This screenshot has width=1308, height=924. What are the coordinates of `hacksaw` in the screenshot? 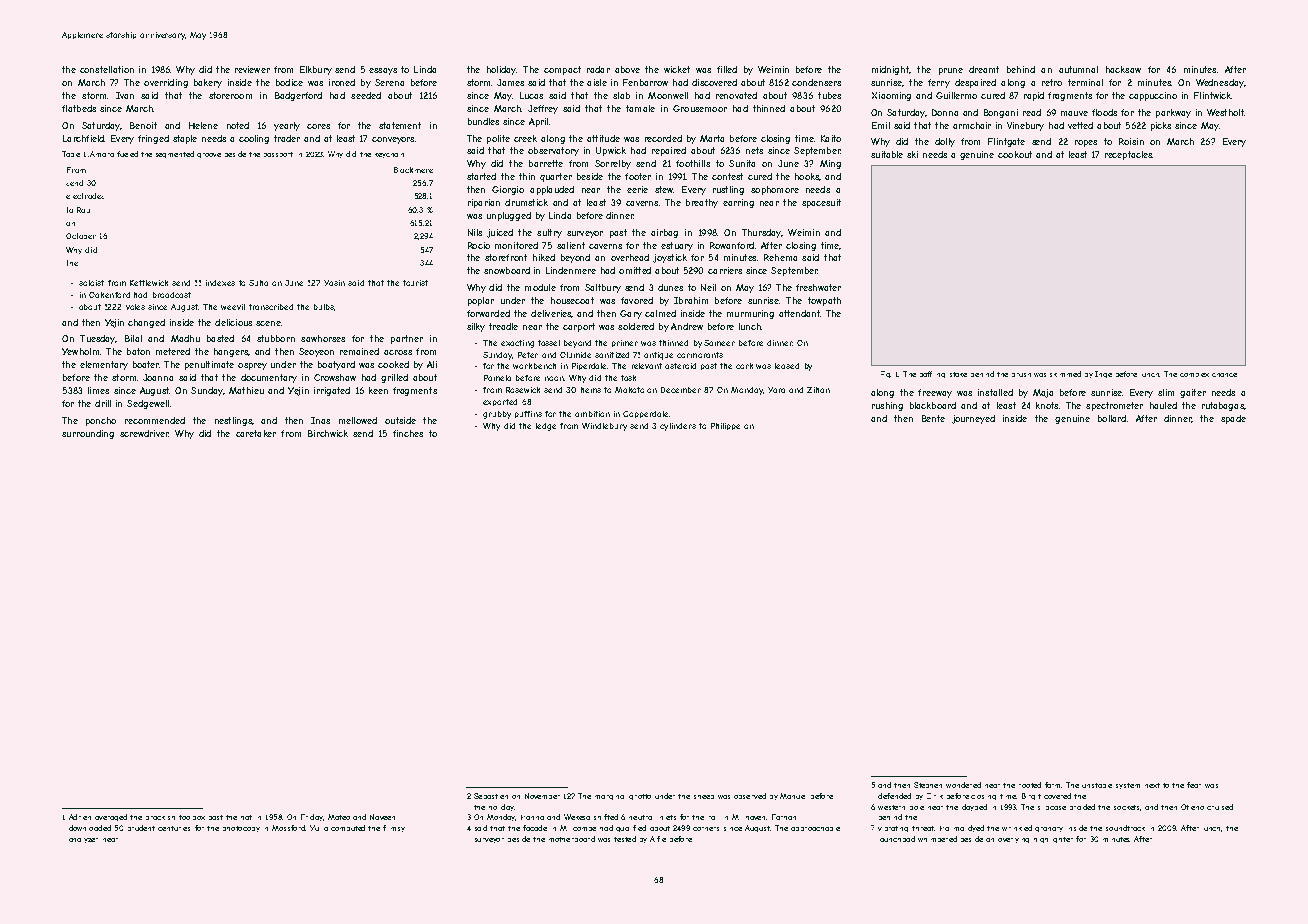 It's located at (1123, 69).
